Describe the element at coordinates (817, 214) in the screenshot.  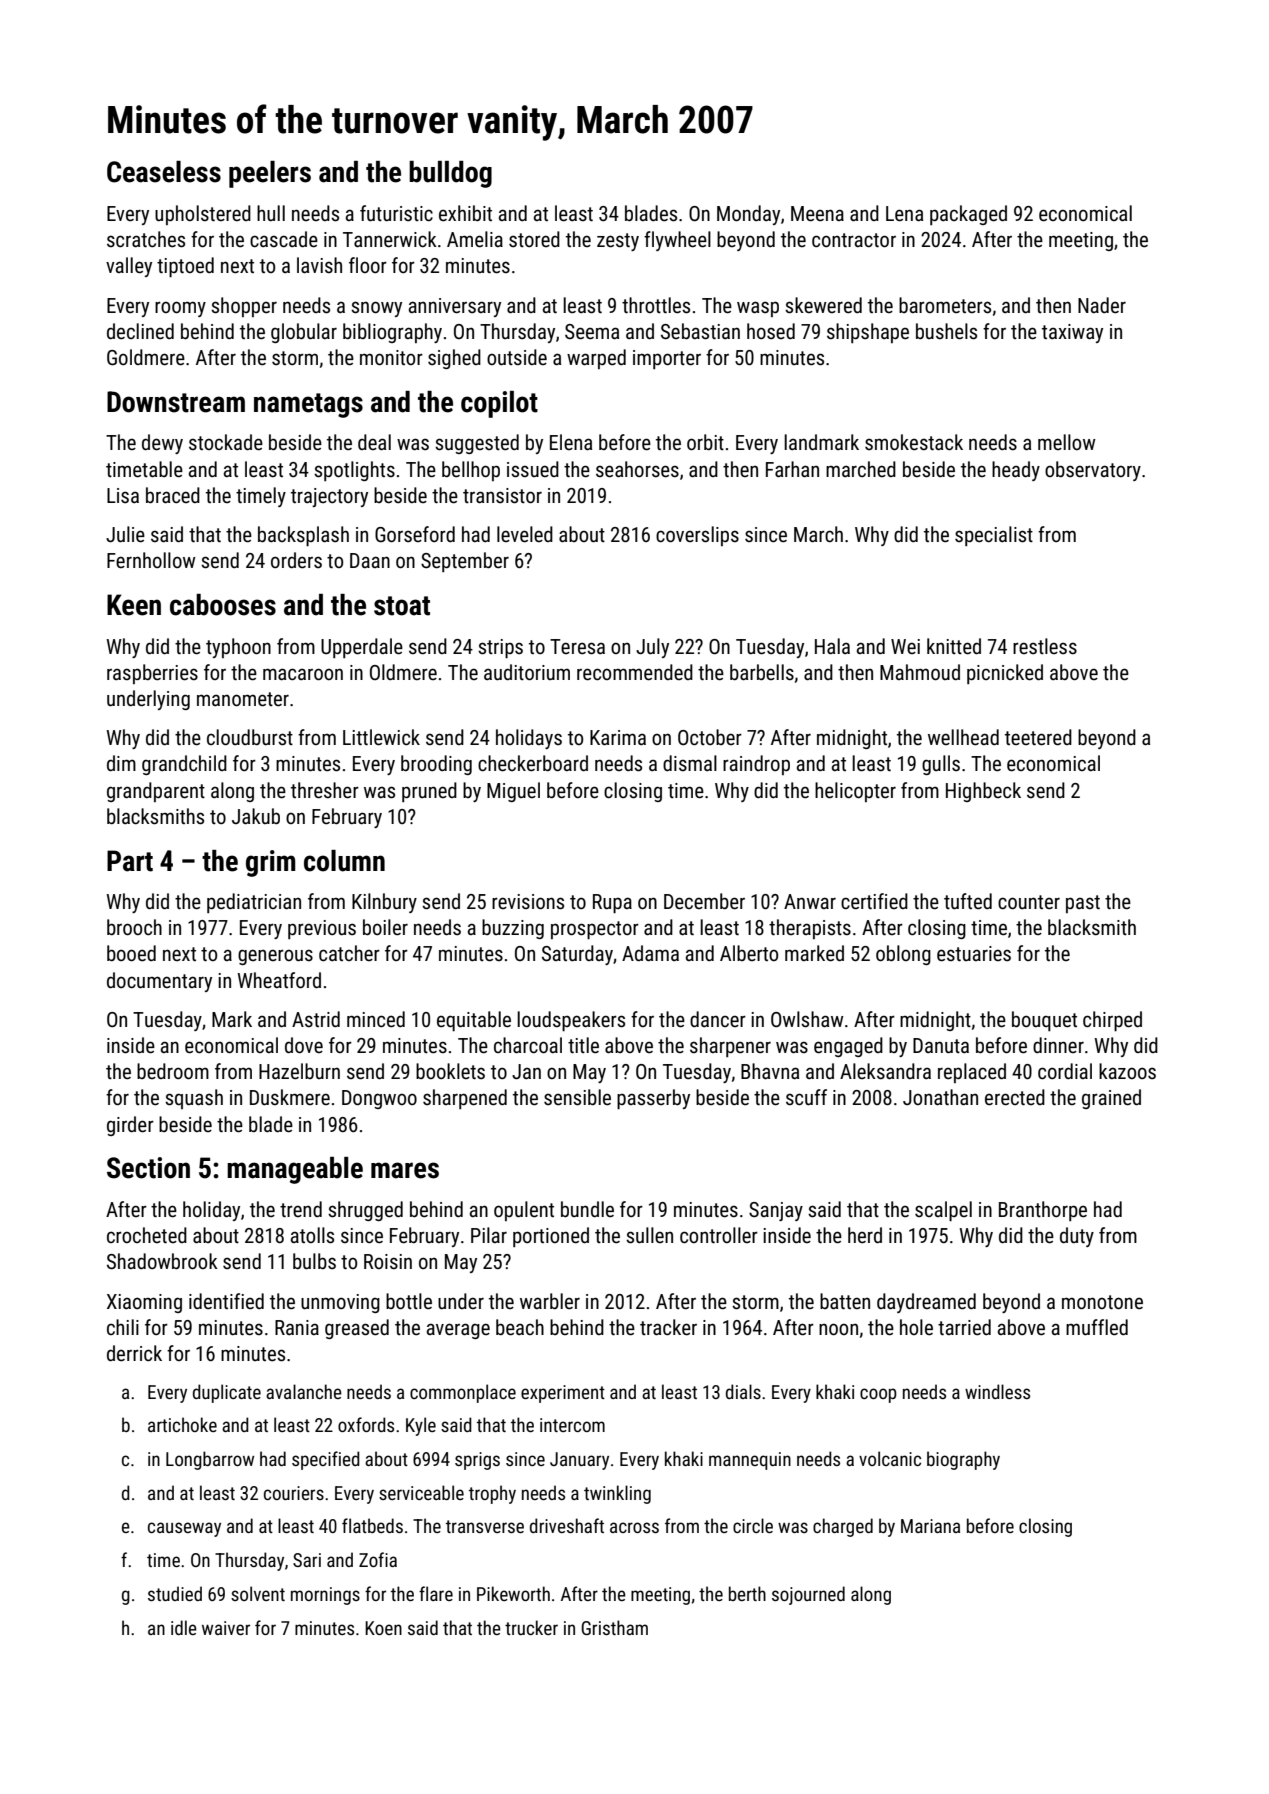
I see `Meena` at that location.
